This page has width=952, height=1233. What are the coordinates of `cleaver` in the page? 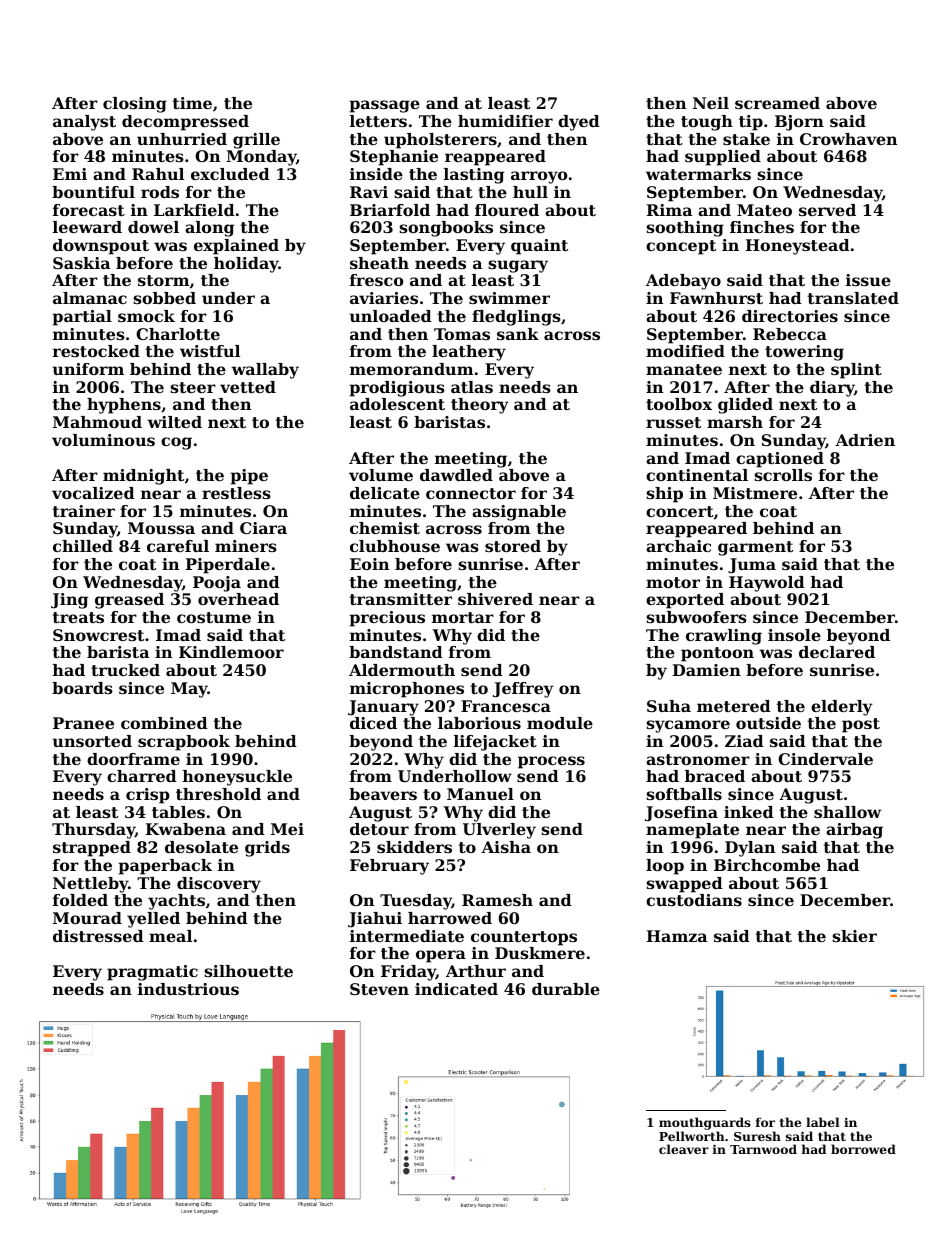 It's located at (684, 1149).
